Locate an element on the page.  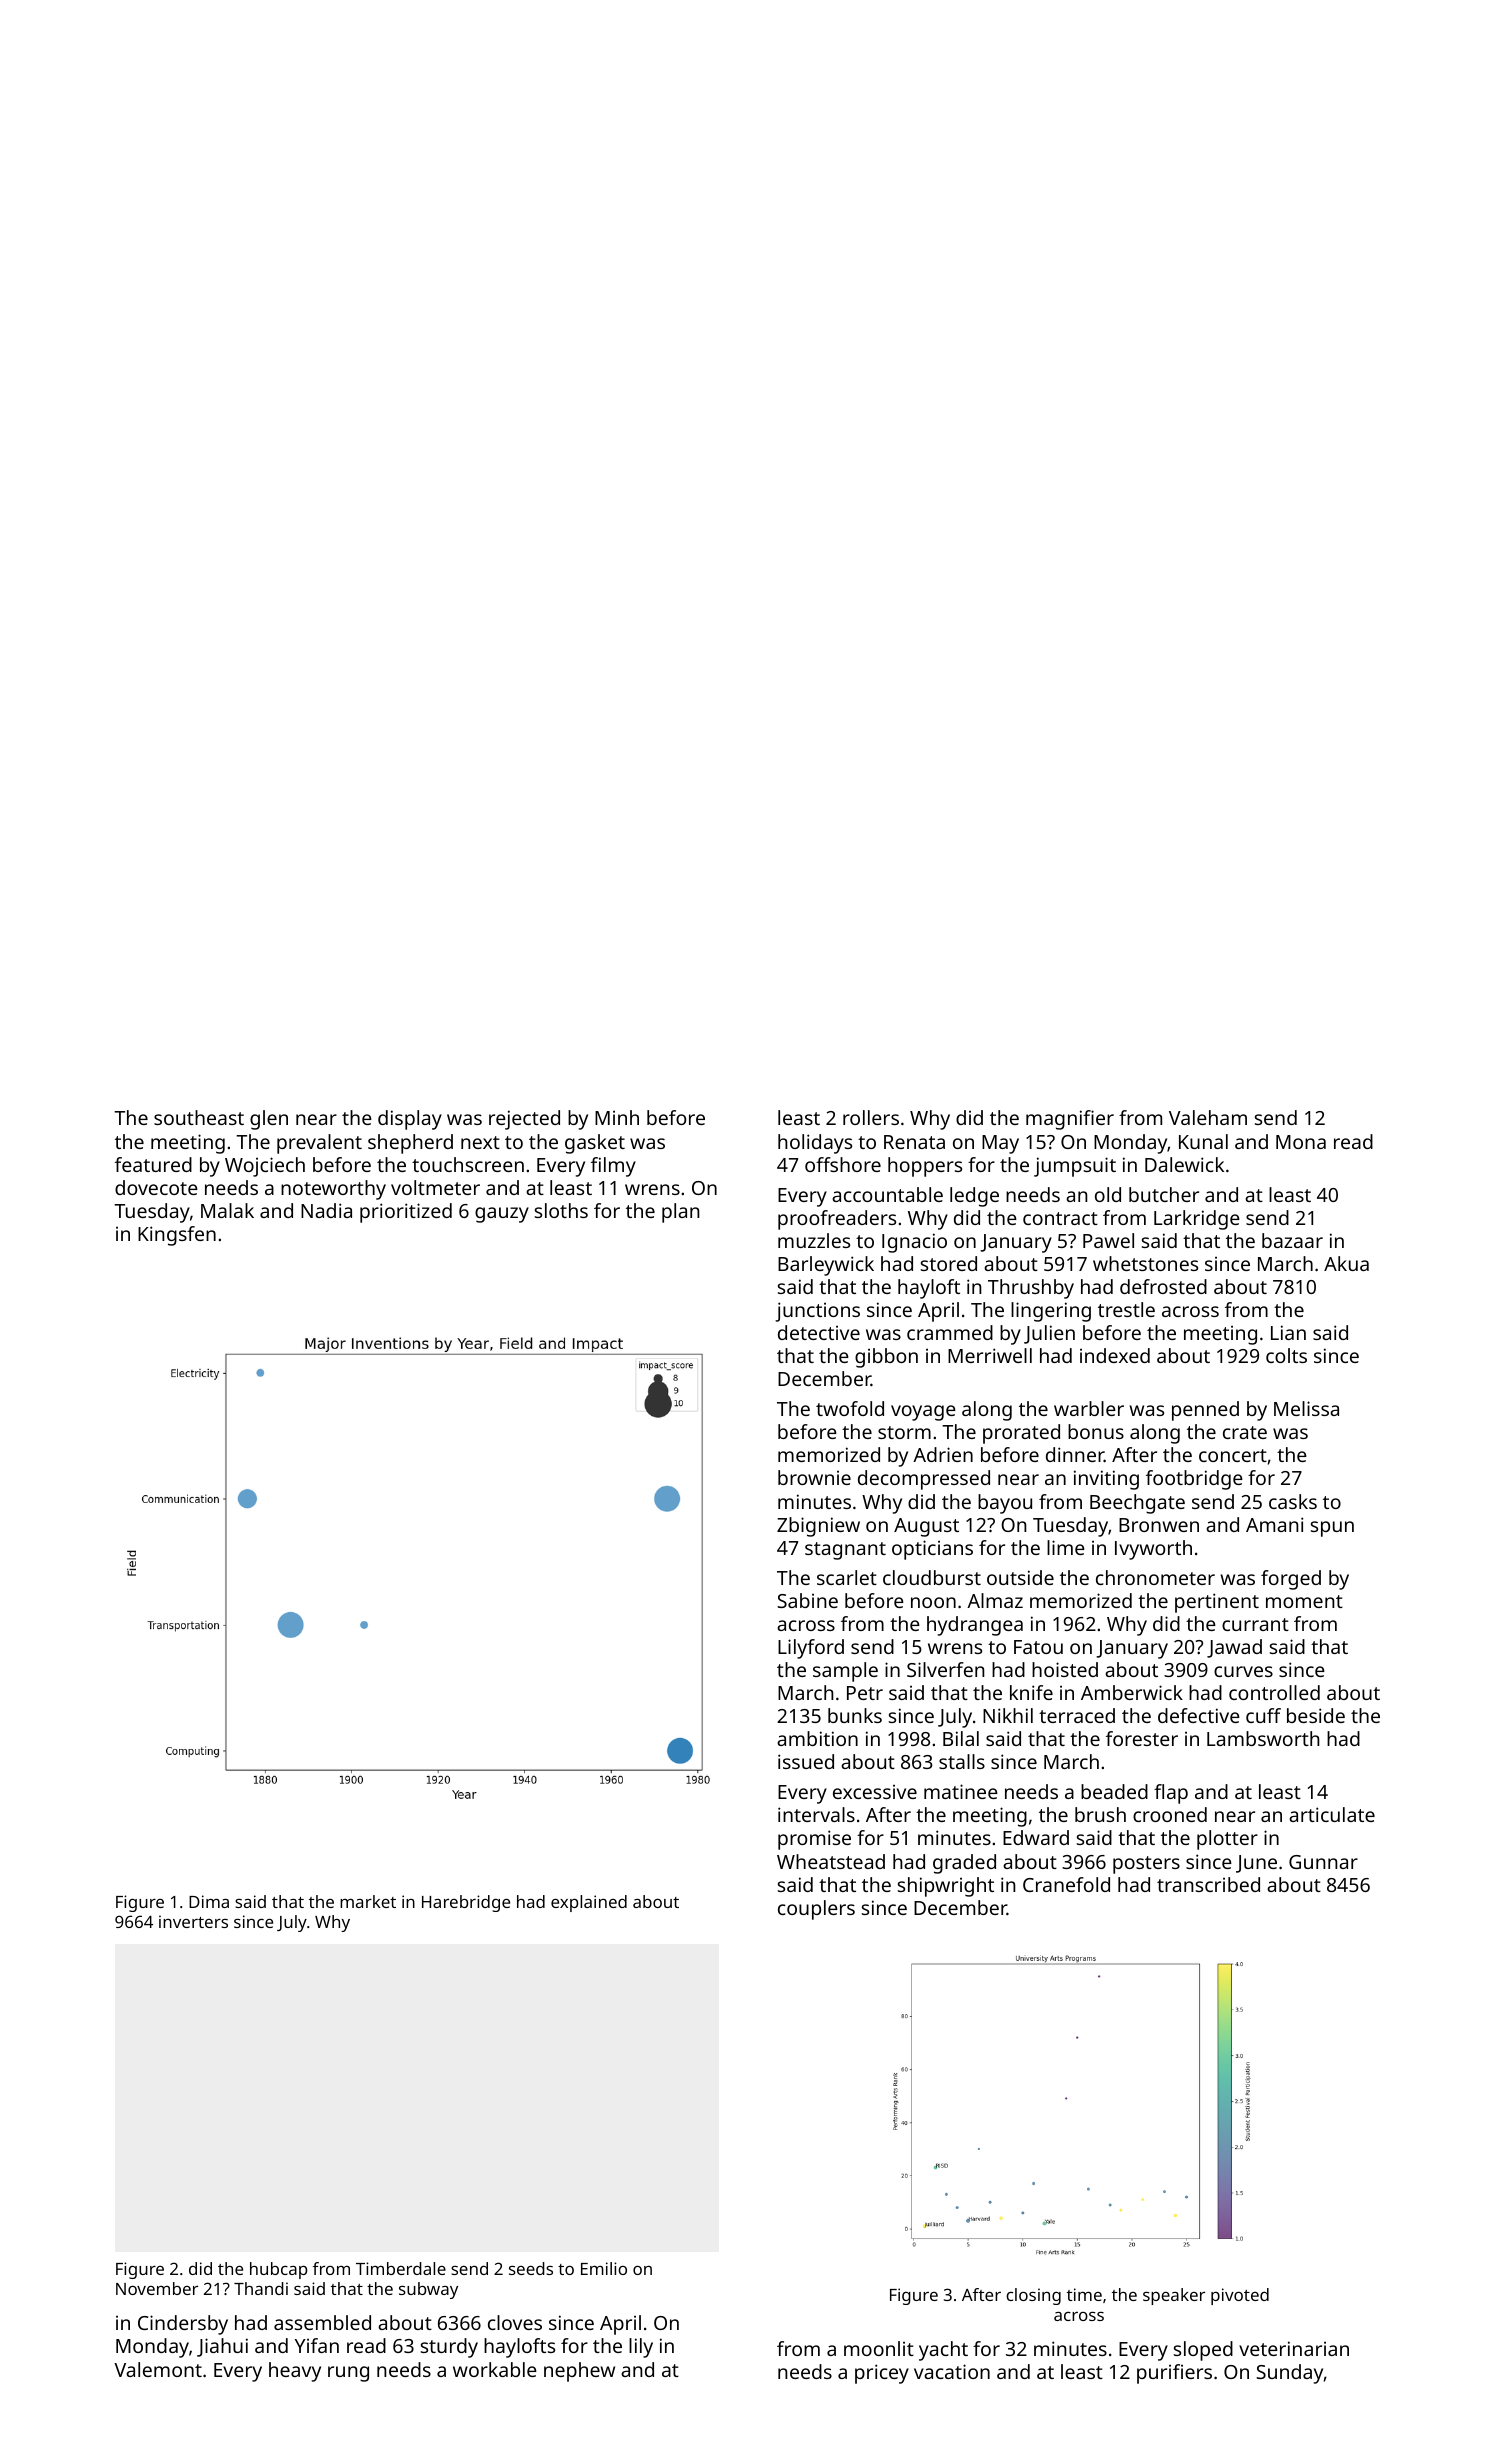
moonlit is located at coordinates (879, 2348).
